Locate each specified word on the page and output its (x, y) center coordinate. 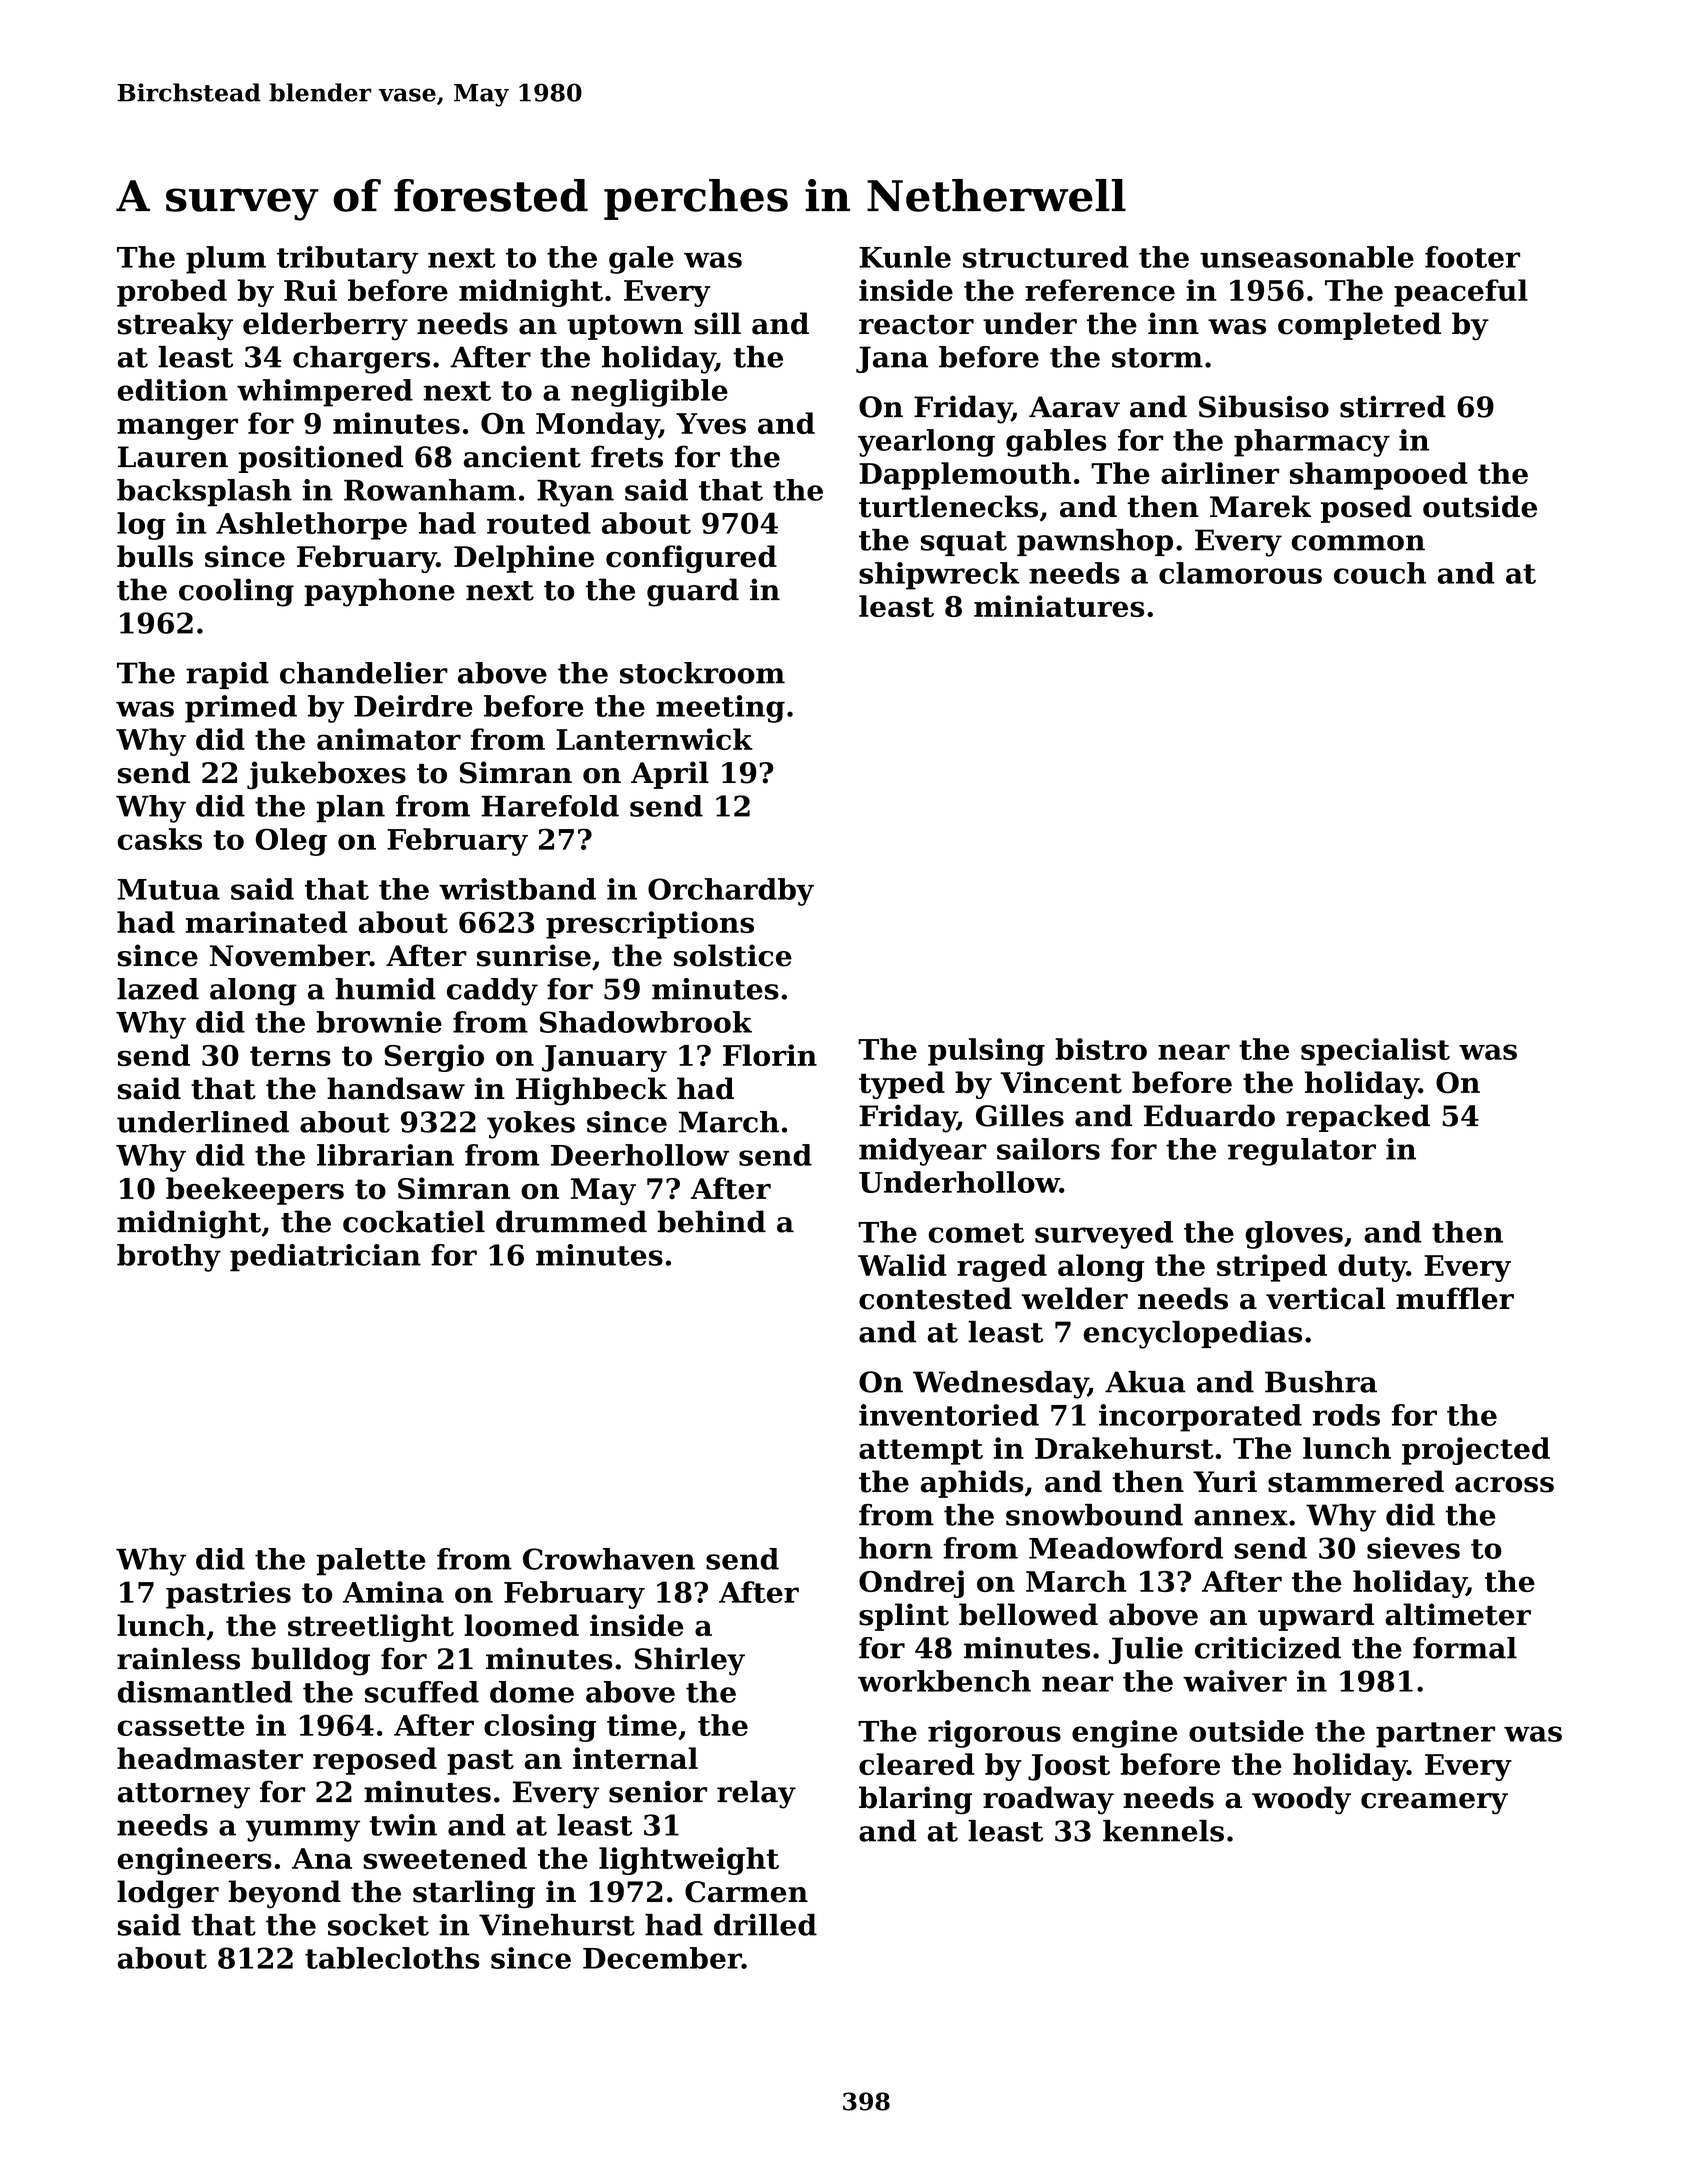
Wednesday (1000, 1385)
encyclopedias (1193, 1335)
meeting (720, 709)
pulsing (986, 1052)
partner (1435, 1735)
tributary (347, 260)
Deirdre (413, 706)
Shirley (690, 1661)
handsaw (396, 1088)
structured (1046, 257)
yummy (303, 1831)
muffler (1455, 1298)
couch (1380, 573)
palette (370, 1562)
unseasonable (1307, 257)
